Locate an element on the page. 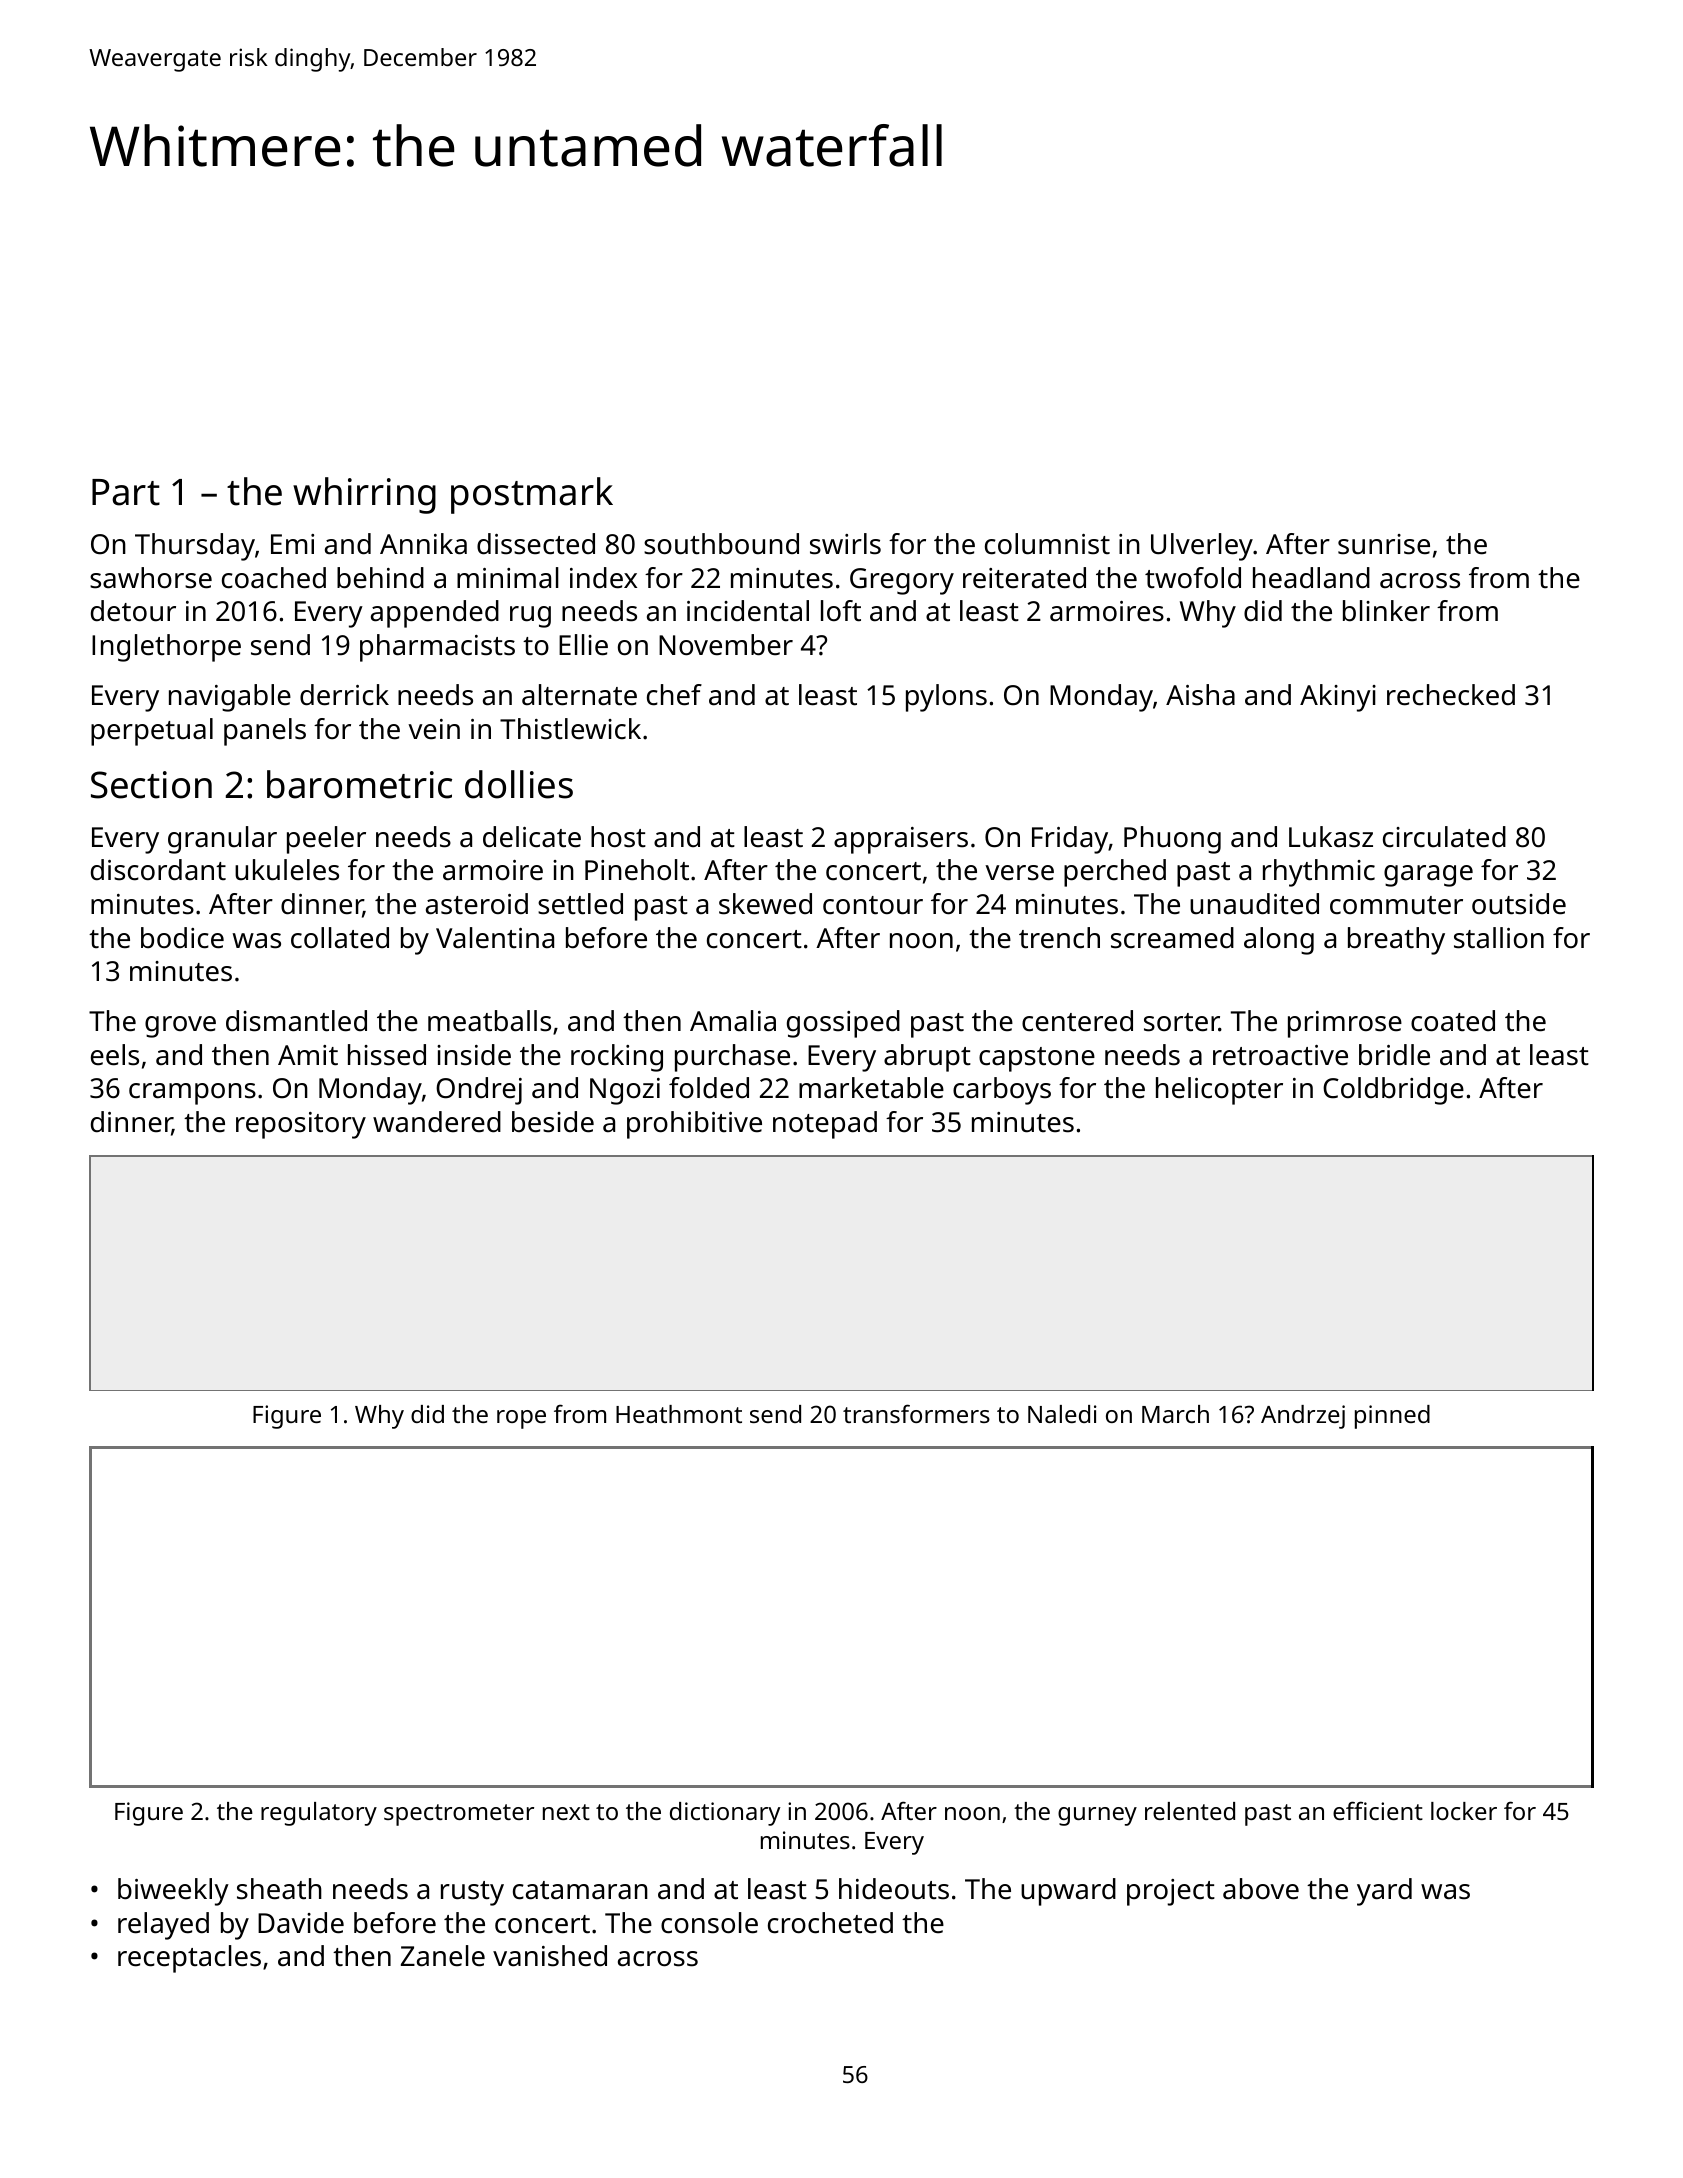  Part is located at coordinates (126, 492).
